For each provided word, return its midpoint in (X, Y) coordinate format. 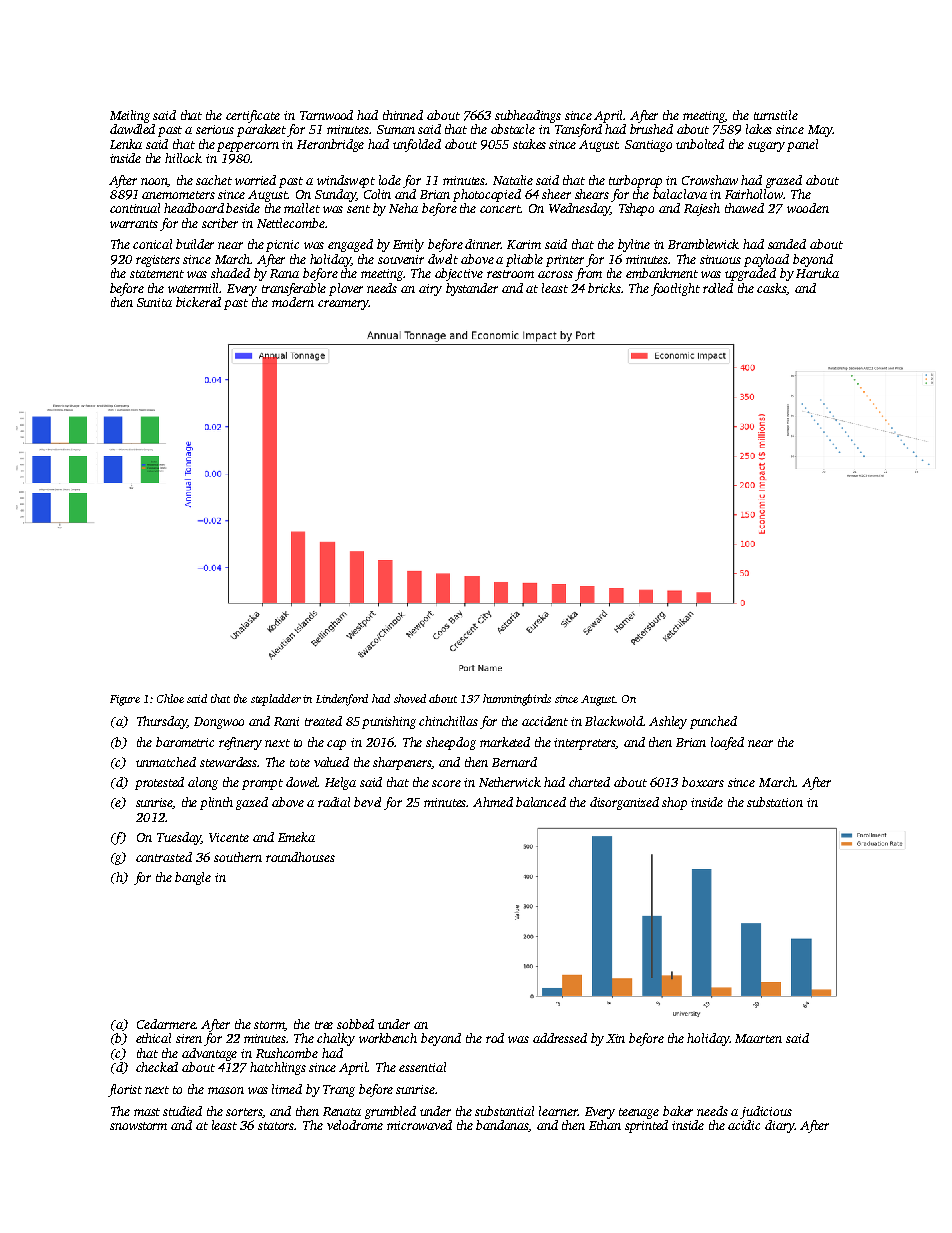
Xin (615, 1038)
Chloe (170, 698)
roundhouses (300, 857)
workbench (388, 1038)
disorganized (624, 803)
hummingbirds (517, 700)
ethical (153, 1038)
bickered (198, 302)
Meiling (130, 116)
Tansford (578, 130)
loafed (727, 743)
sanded (787, 244)
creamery (343, 305)
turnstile (776, 115)
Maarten (758, 1038)
